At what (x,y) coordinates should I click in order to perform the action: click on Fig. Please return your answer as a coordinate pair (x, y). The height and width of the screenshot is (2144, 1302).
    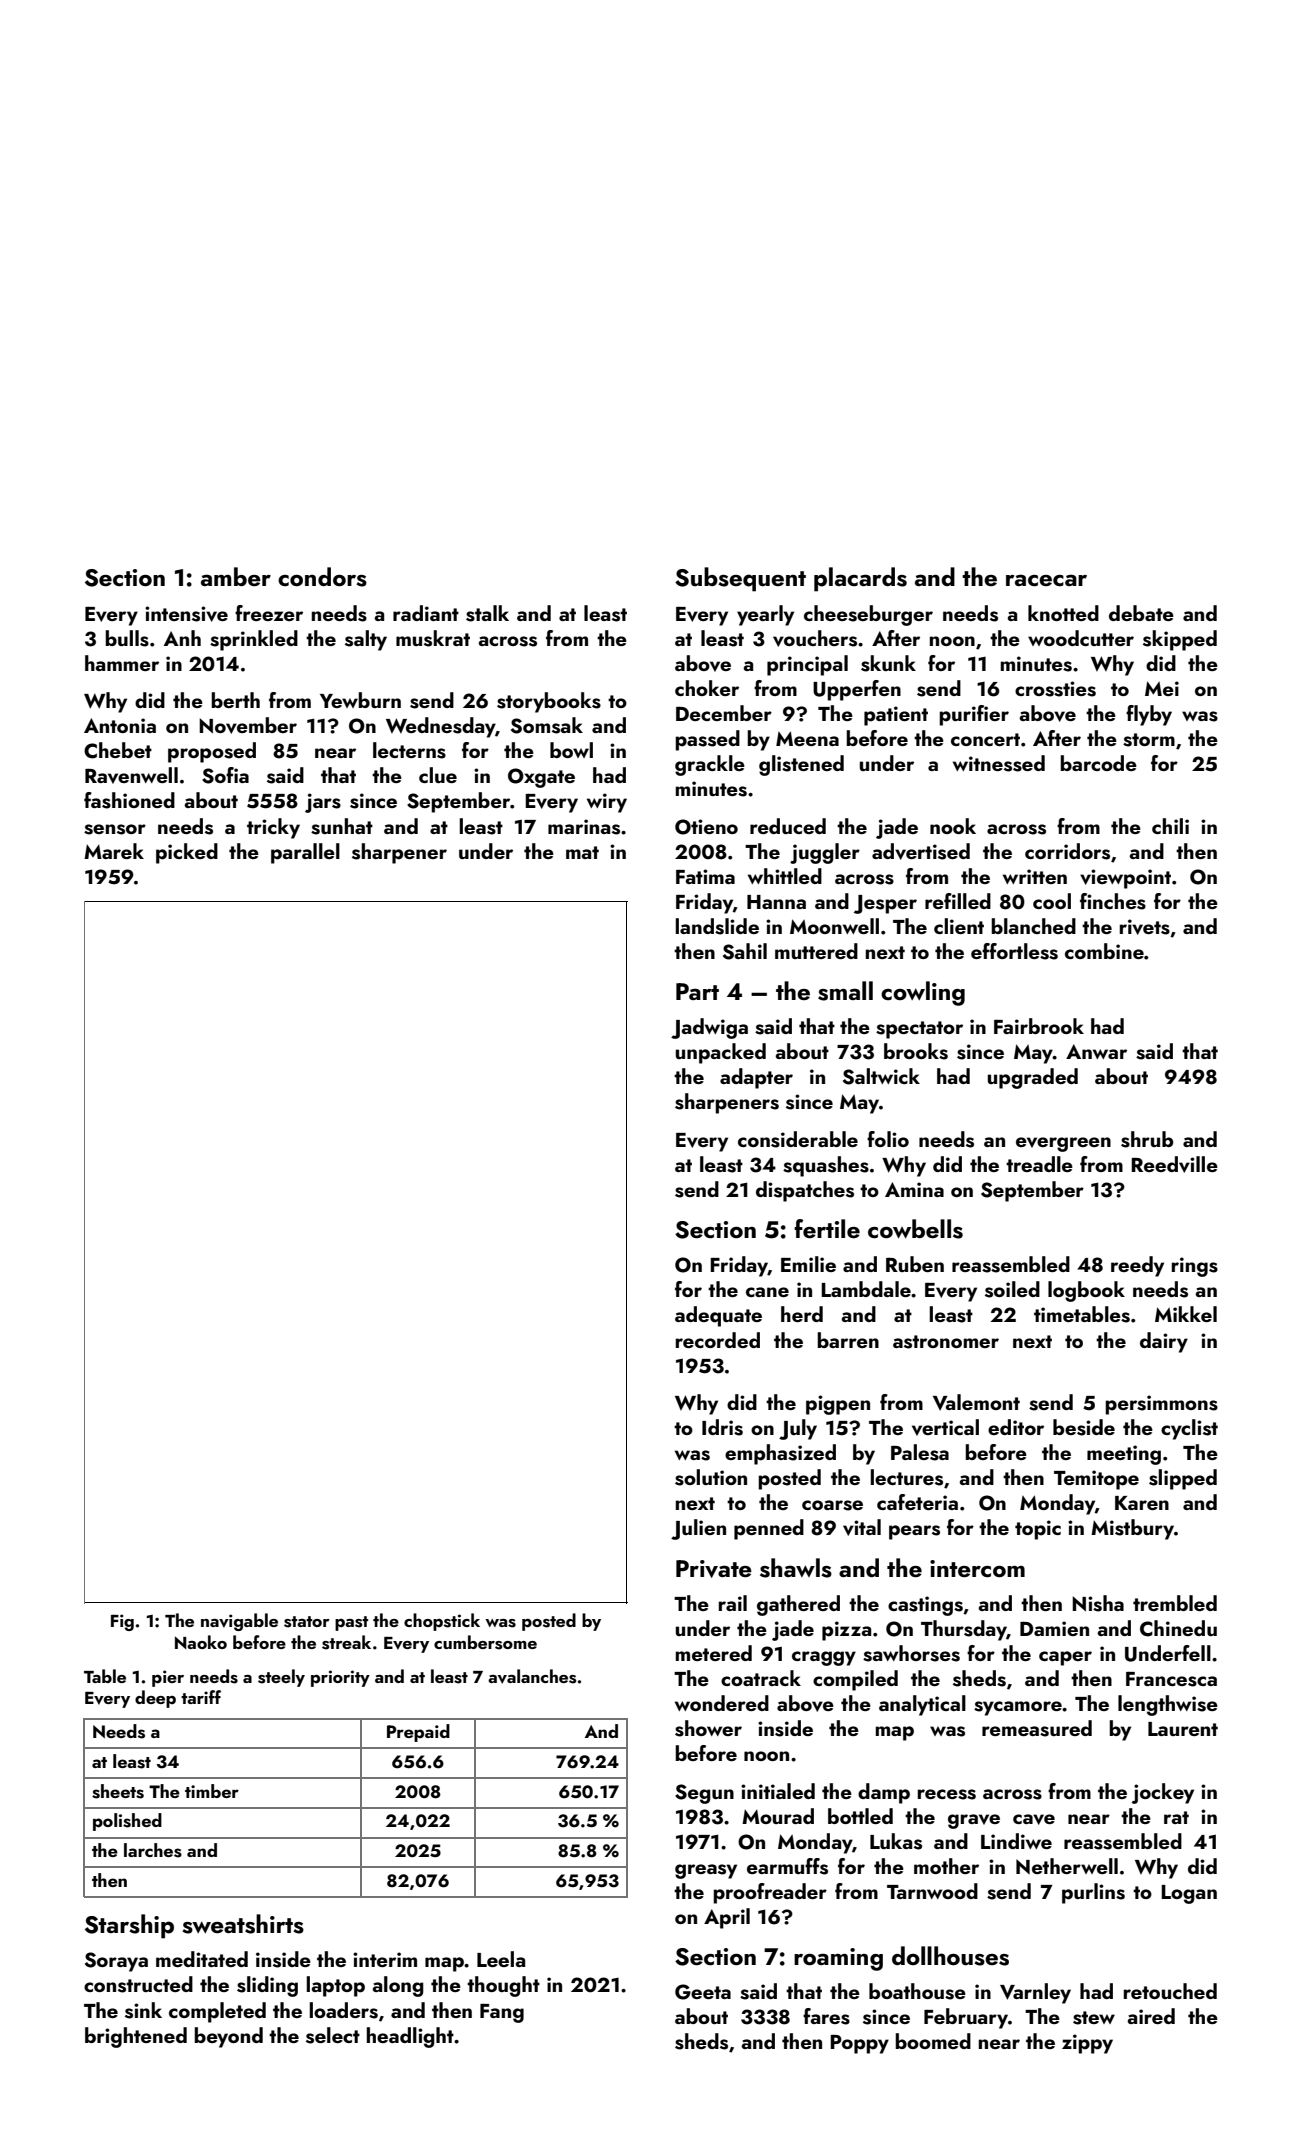
    Looking at the image, I should click on (122, 1622).
